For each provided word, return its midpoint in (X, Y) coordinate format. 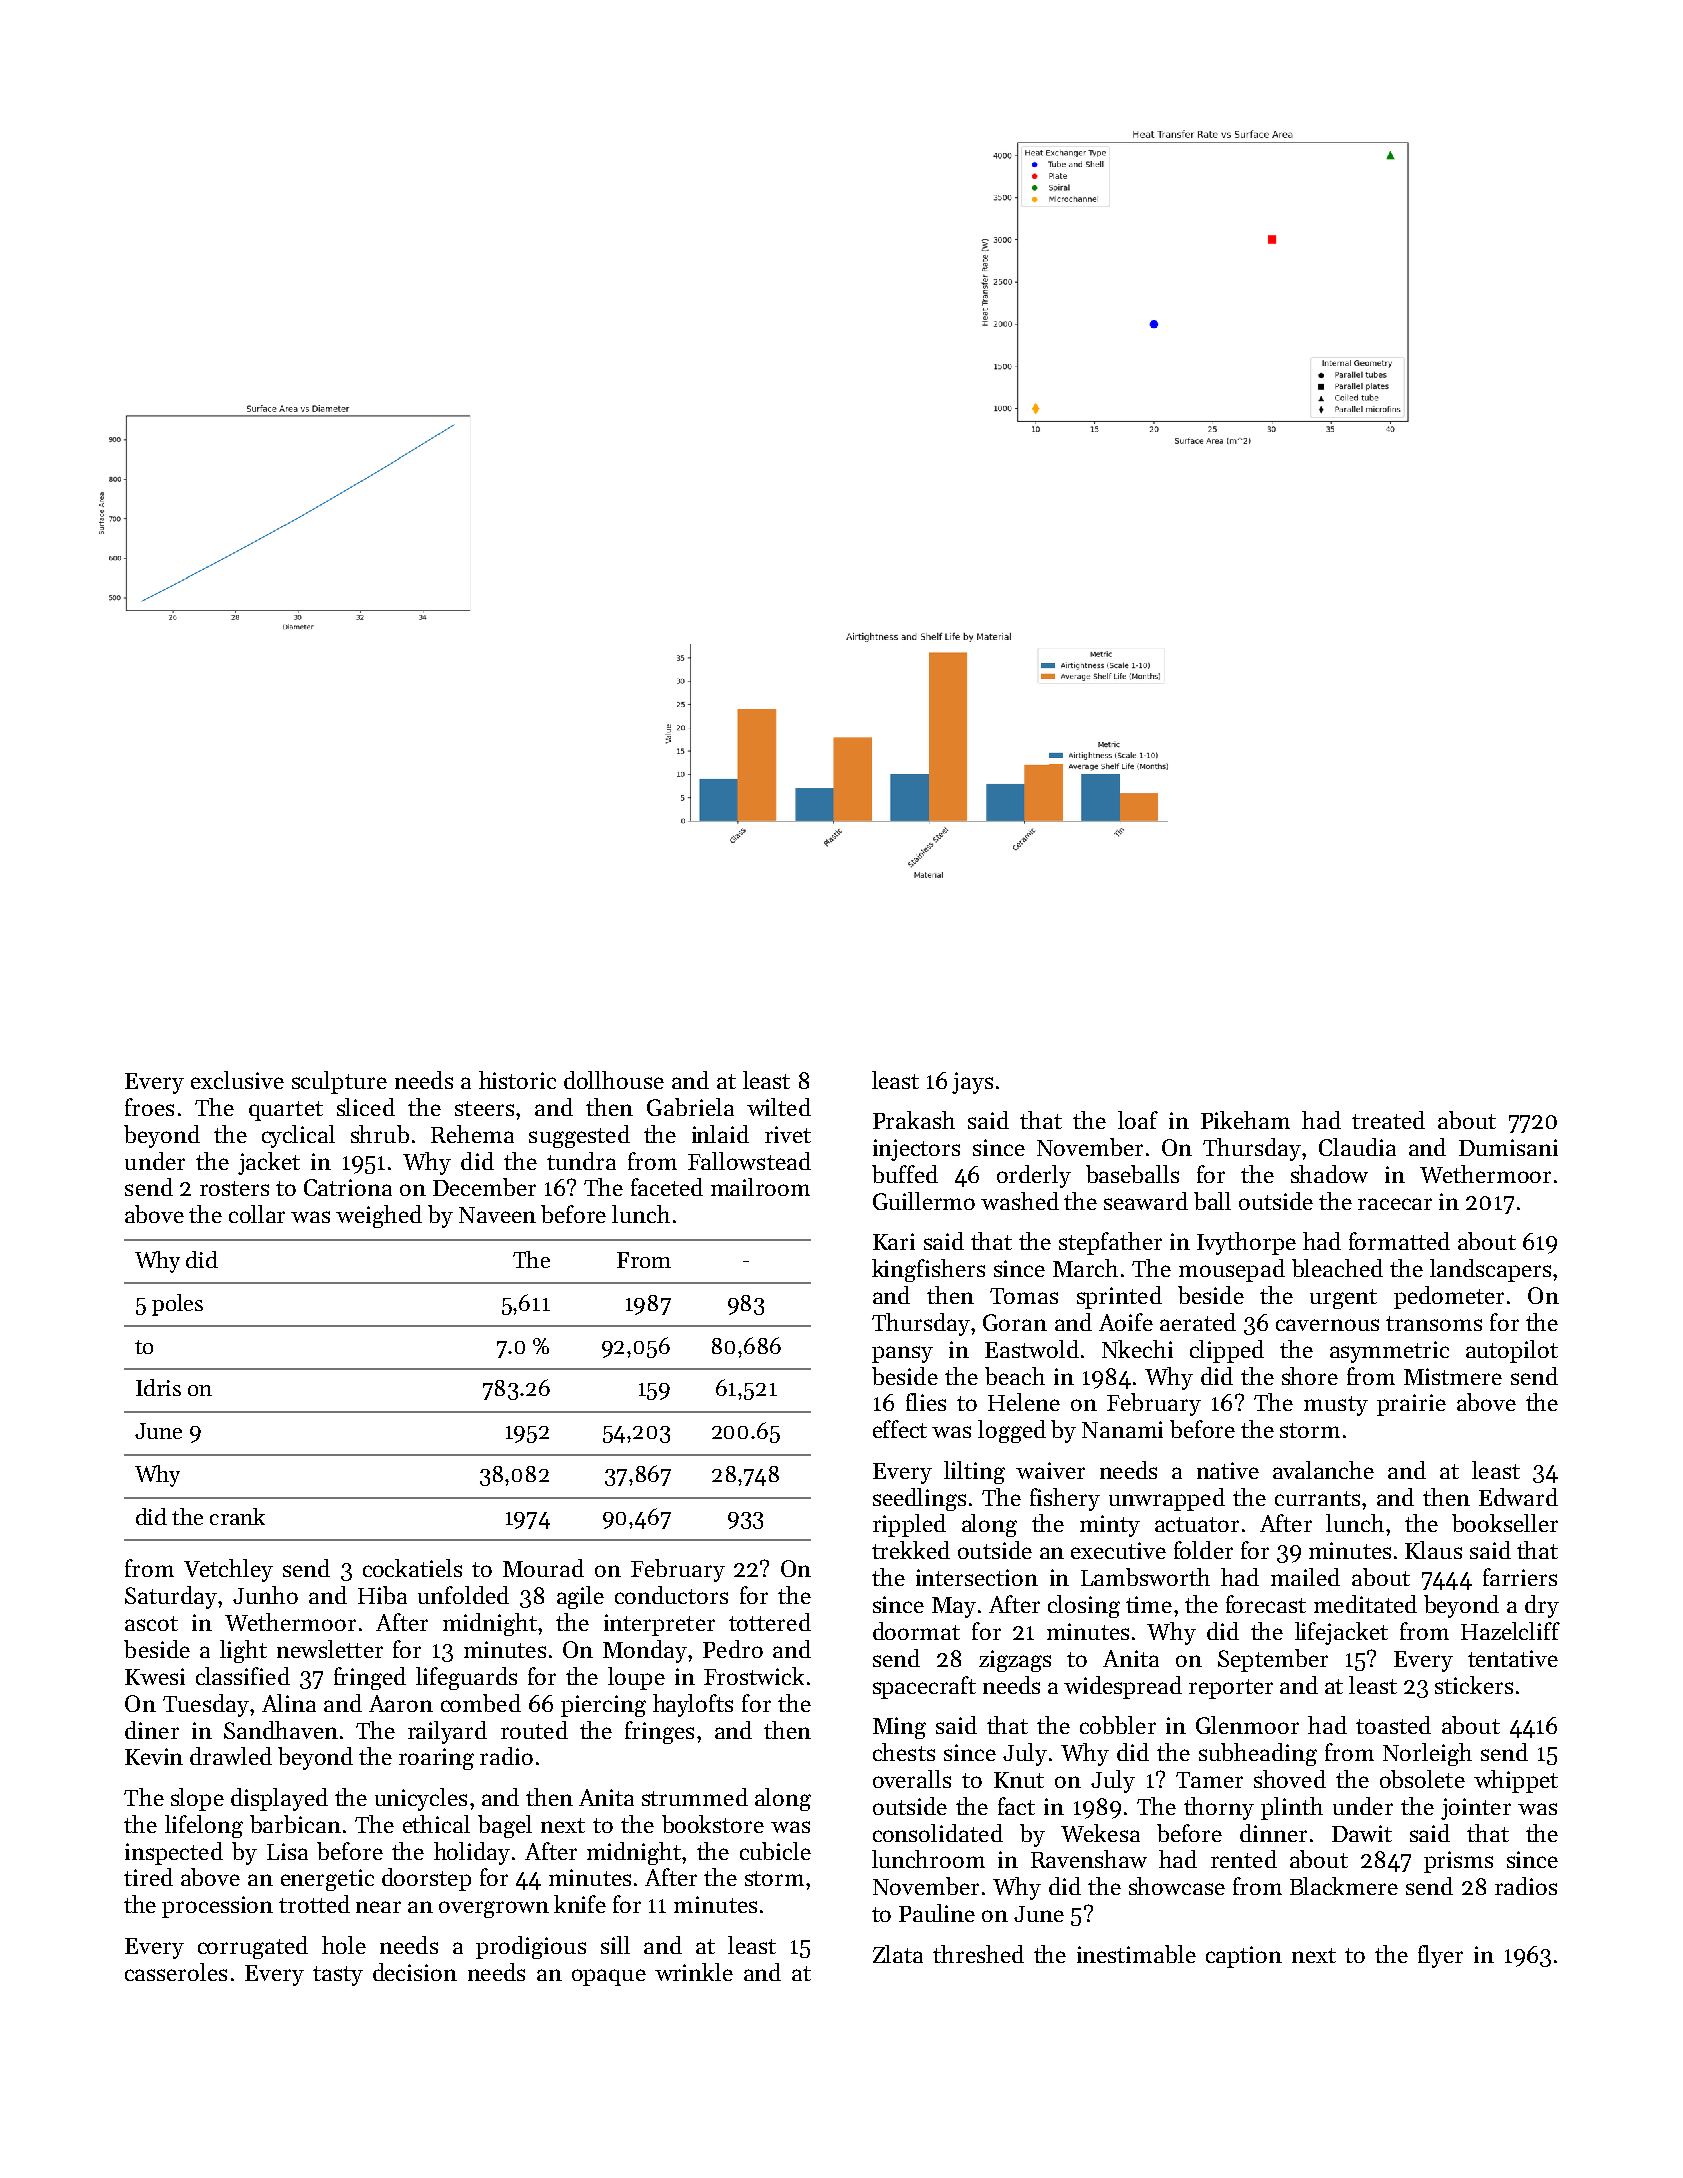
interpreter (659, 1625)
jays (972, 1083)
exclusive (237, 1080)
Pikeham (1245, 1120)
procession (217, 1907)
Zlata (898, 1954)
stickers (1474, 1685)
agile (580, 1597)
